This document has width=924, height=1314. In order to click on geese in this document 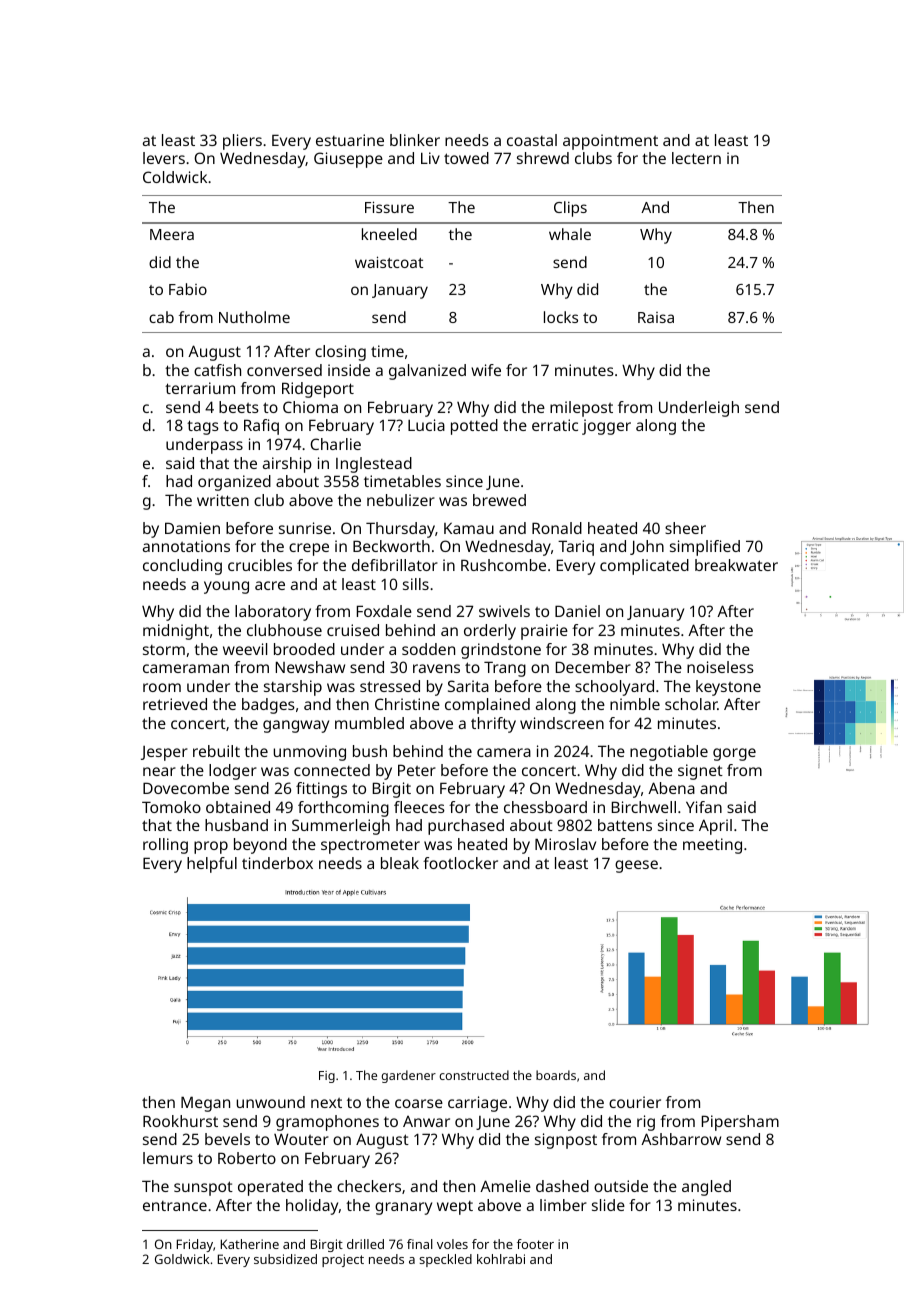, I will do `click(636, 866)`.
